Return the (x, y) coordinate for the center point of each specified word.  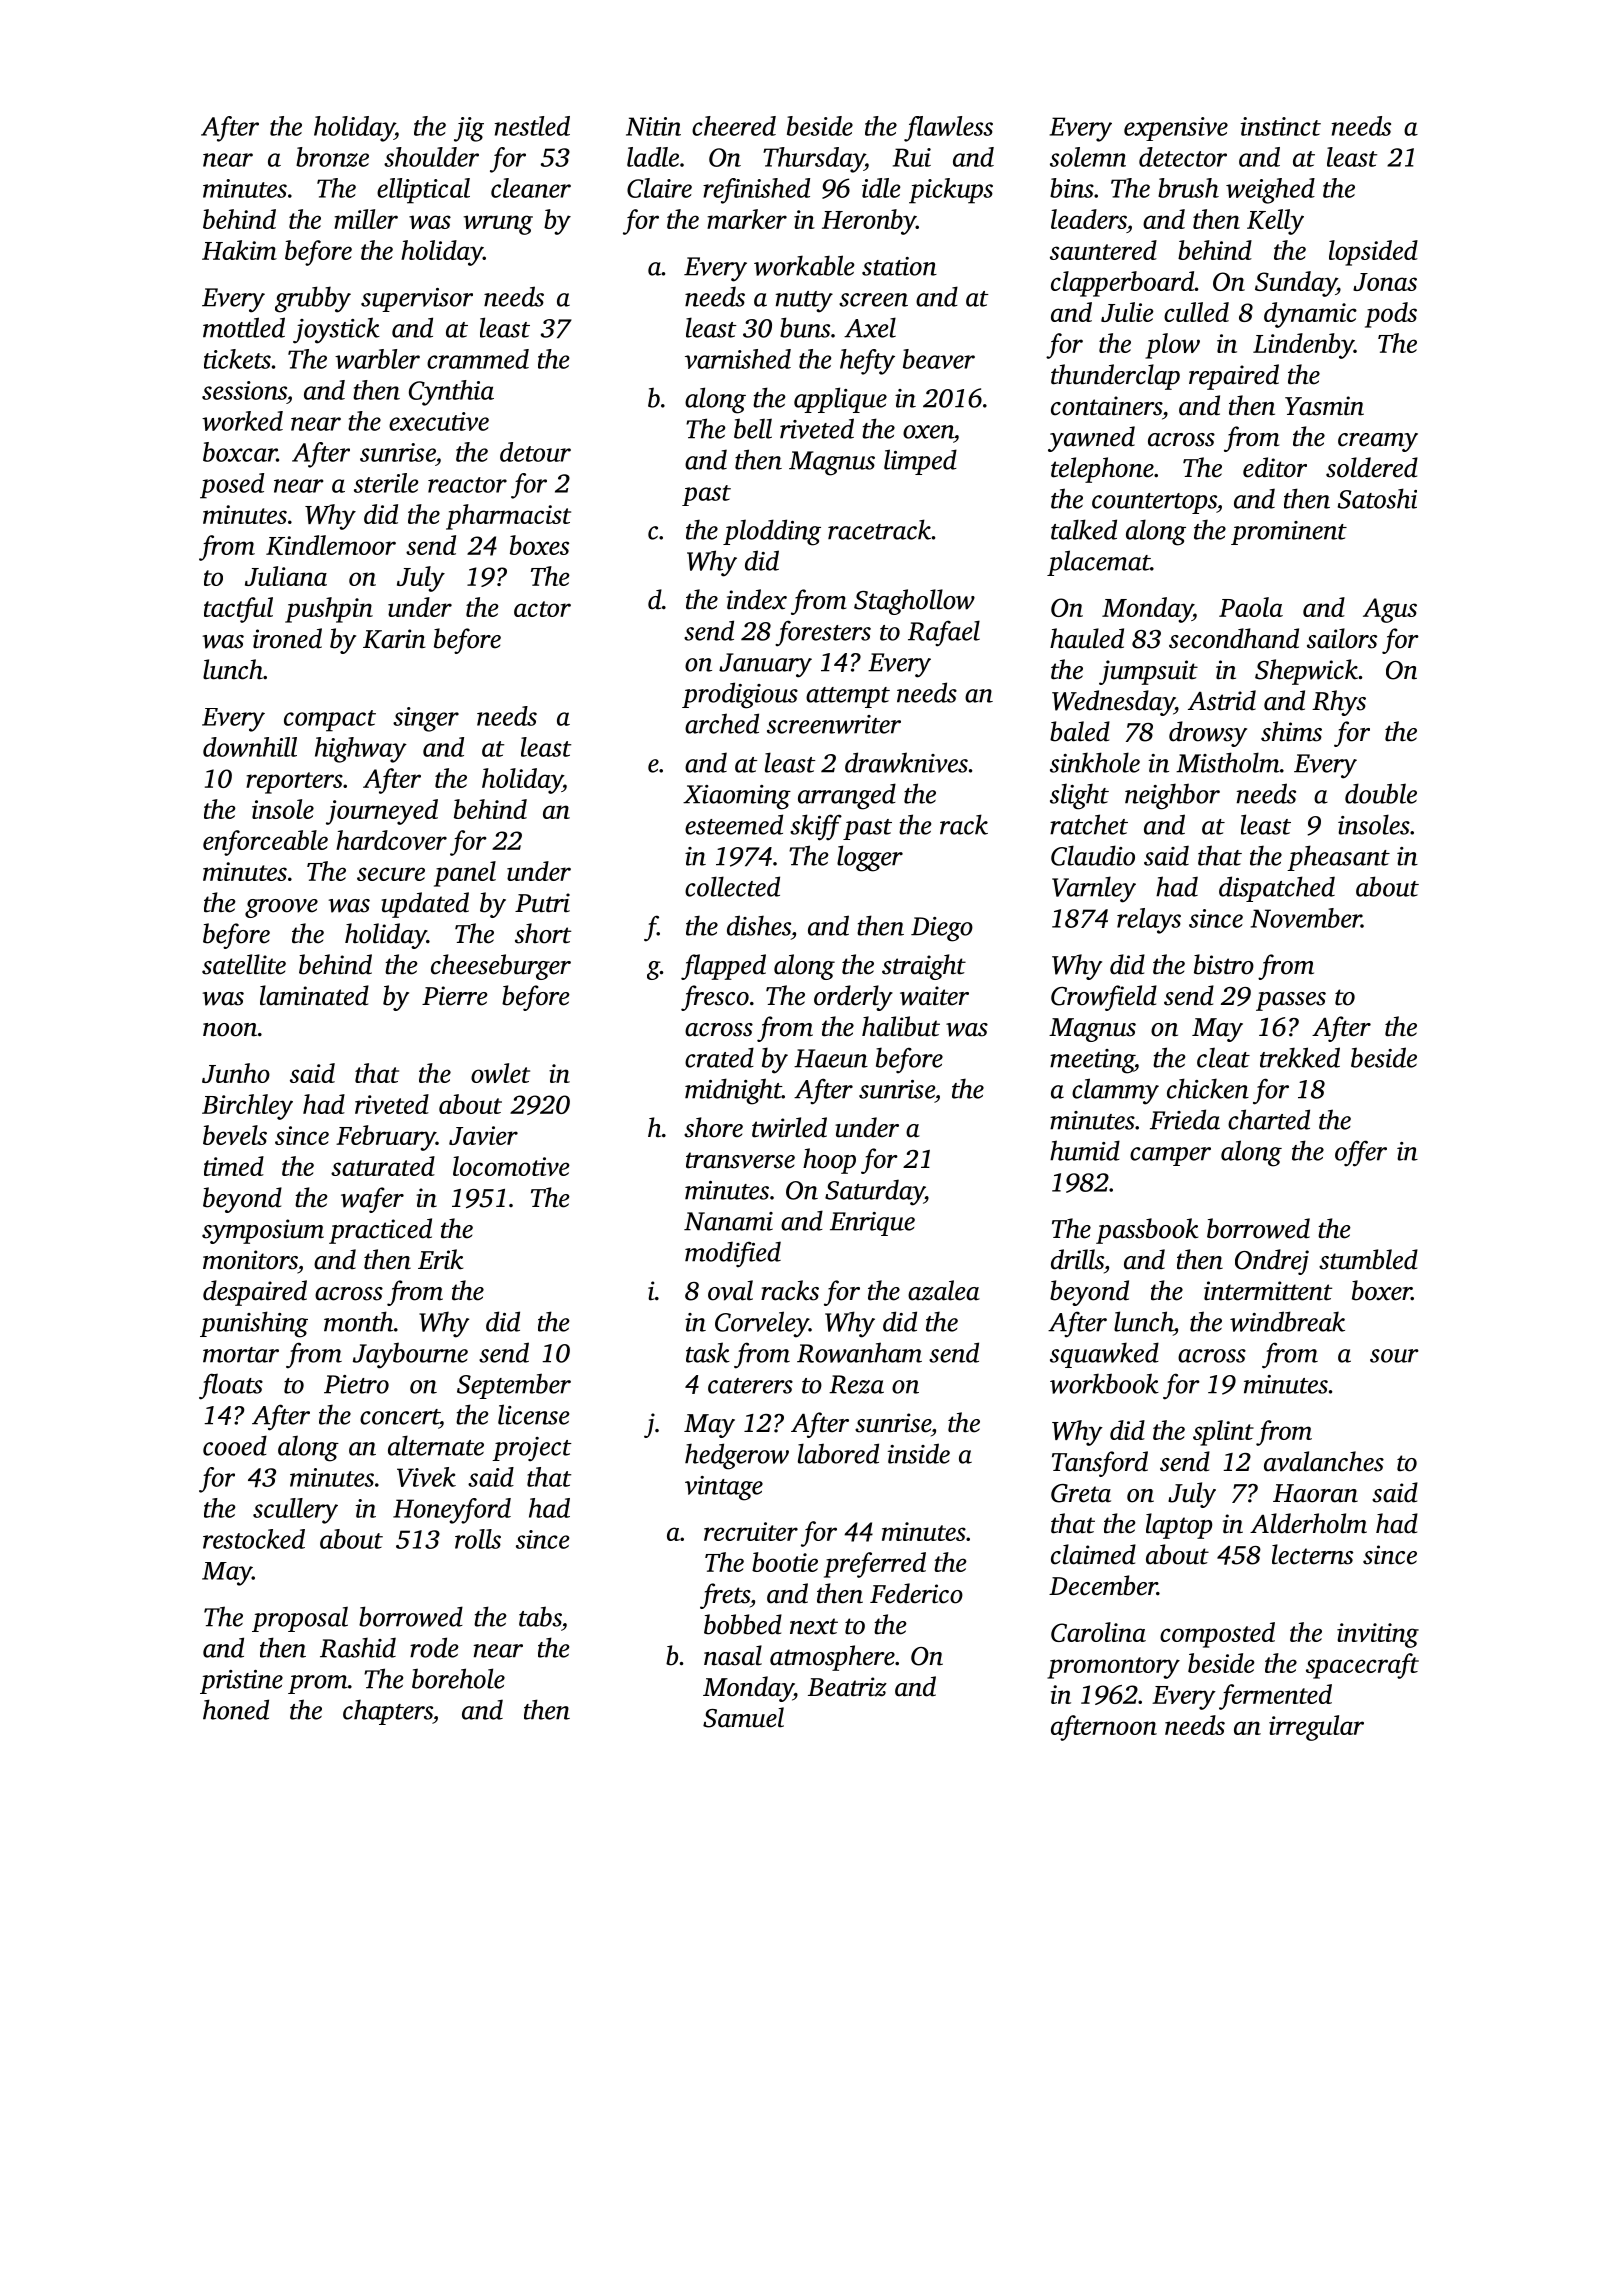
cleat (1223, 1057)
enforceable (265, 843)
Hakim (239, 250)
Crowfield (1104, 998)
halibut (901, 1026)
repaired (1234, 377)
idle (881, 188)
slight (1079, 796)
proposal (300, 1619)
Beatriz (847, 1687)
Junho (236, 1073)
